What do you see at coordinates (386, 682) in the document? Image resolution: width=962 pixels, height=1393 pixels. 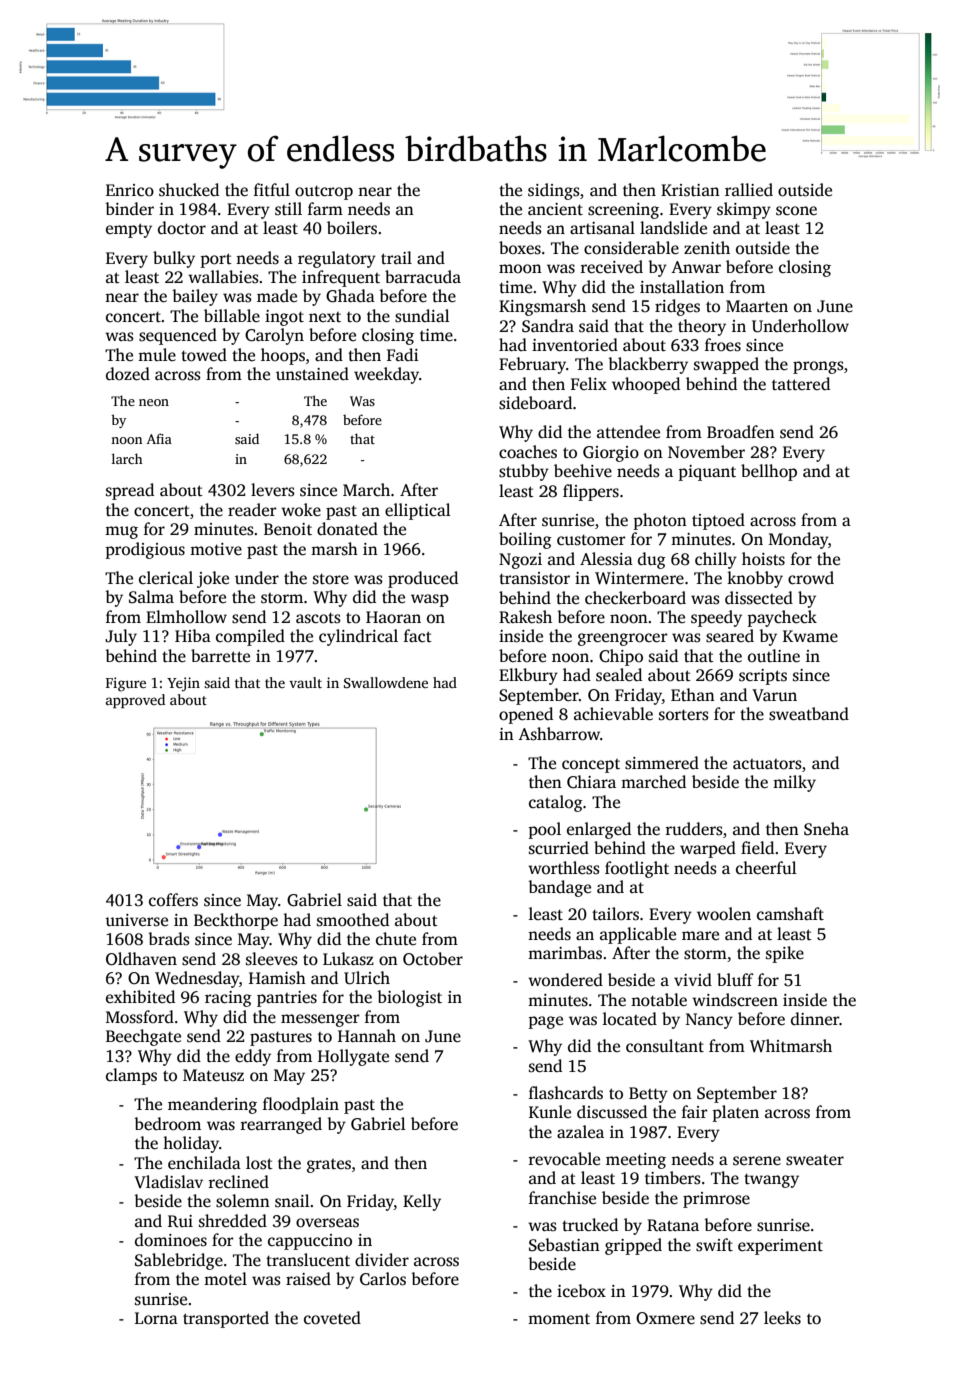 I see `Swallowdene` at bounding box center [386, 682].
